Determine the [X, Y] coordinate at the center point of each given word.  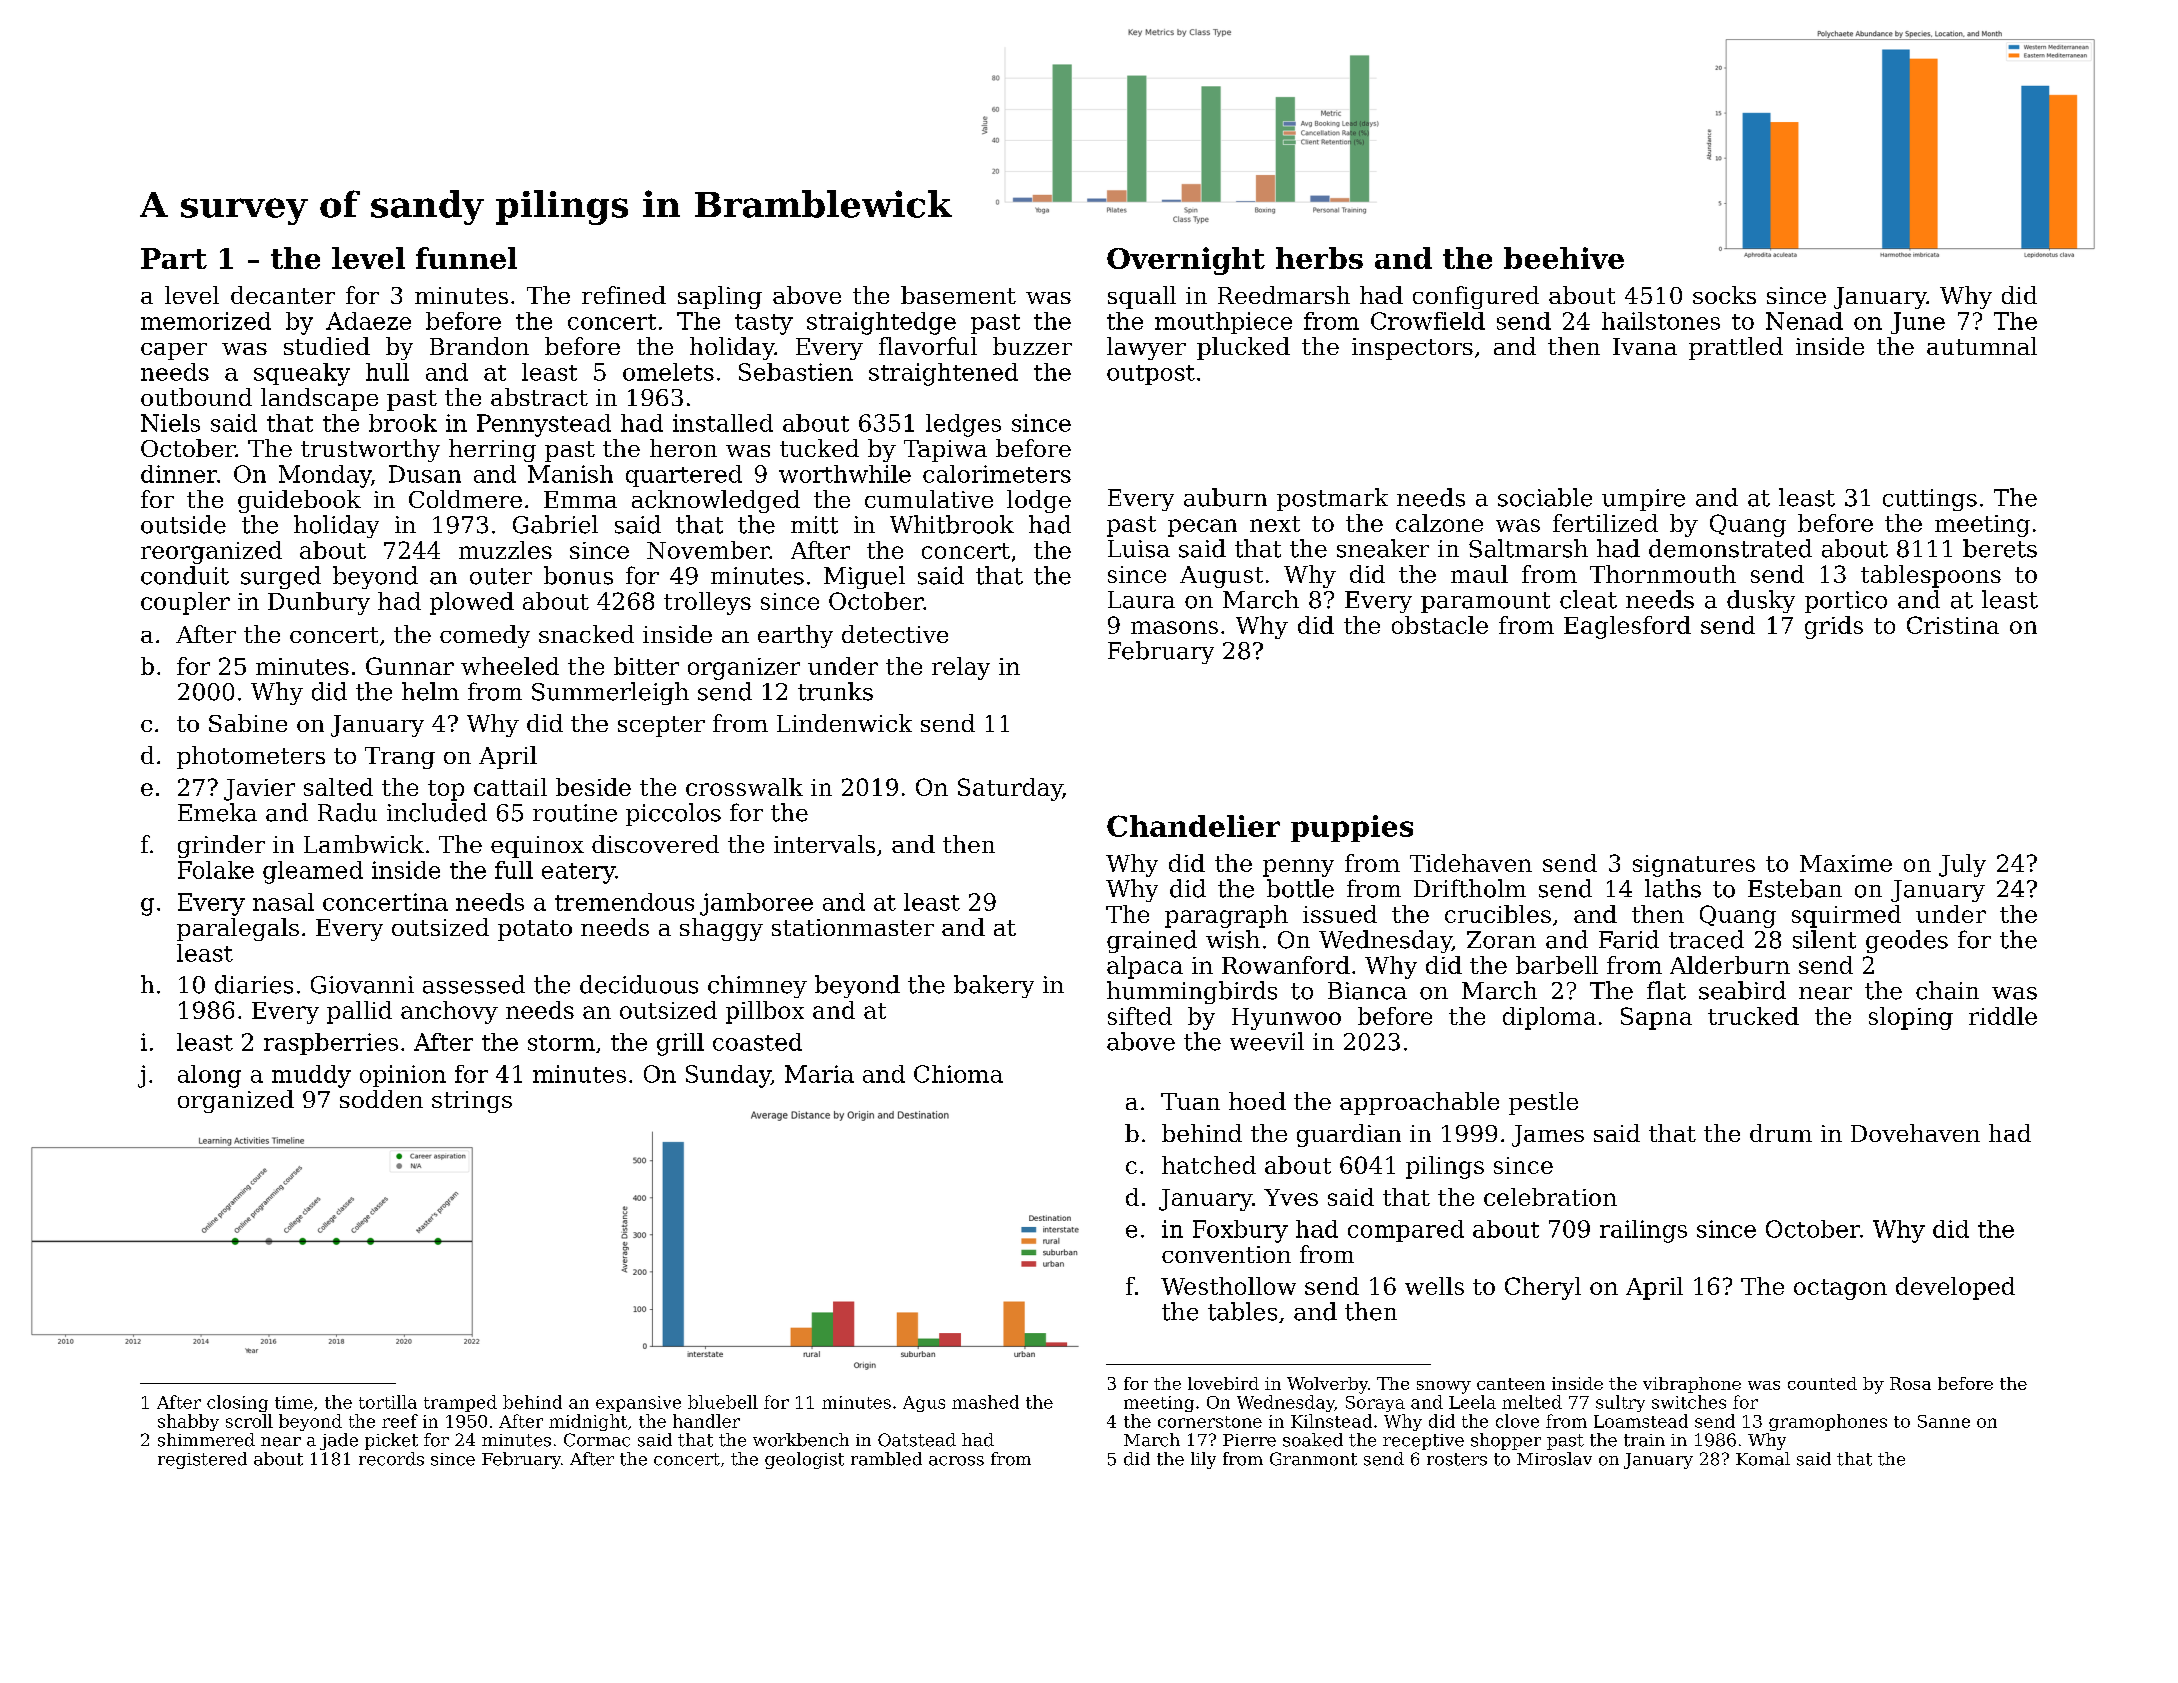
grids [1834, 627]
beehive [1564, 258]
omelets [668, 372]
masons [1174, 627]
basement [958, 295]
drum [1781, 1133]
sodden [381, 1099]
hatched [1209, 1165]
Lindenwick [844, 723]
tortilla [388, 1402]
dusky [1761, 601]
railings [1643, 1231]
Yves [1291, 1197]
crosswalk [744, 787]
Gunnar [410, 666]
